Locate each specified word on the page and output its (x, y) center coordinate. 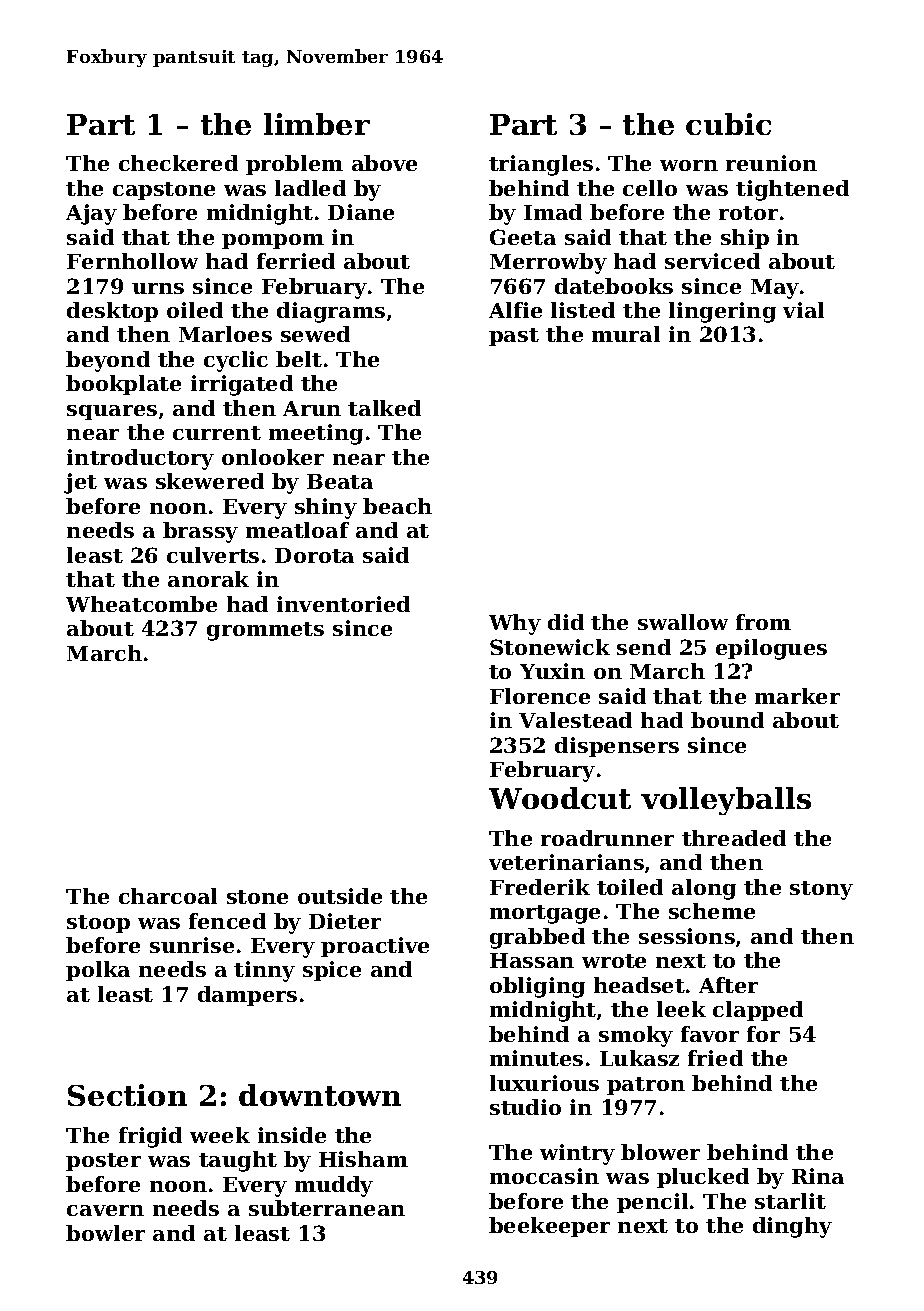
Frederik (540, 887)
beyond (108, 361)
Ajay (91, 214)
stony (821, 890)
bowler (105, 1233)
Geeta (523, 237)
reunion (771, 163)
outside (340, 896)
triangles (541, 165)
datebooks (614, 286)
